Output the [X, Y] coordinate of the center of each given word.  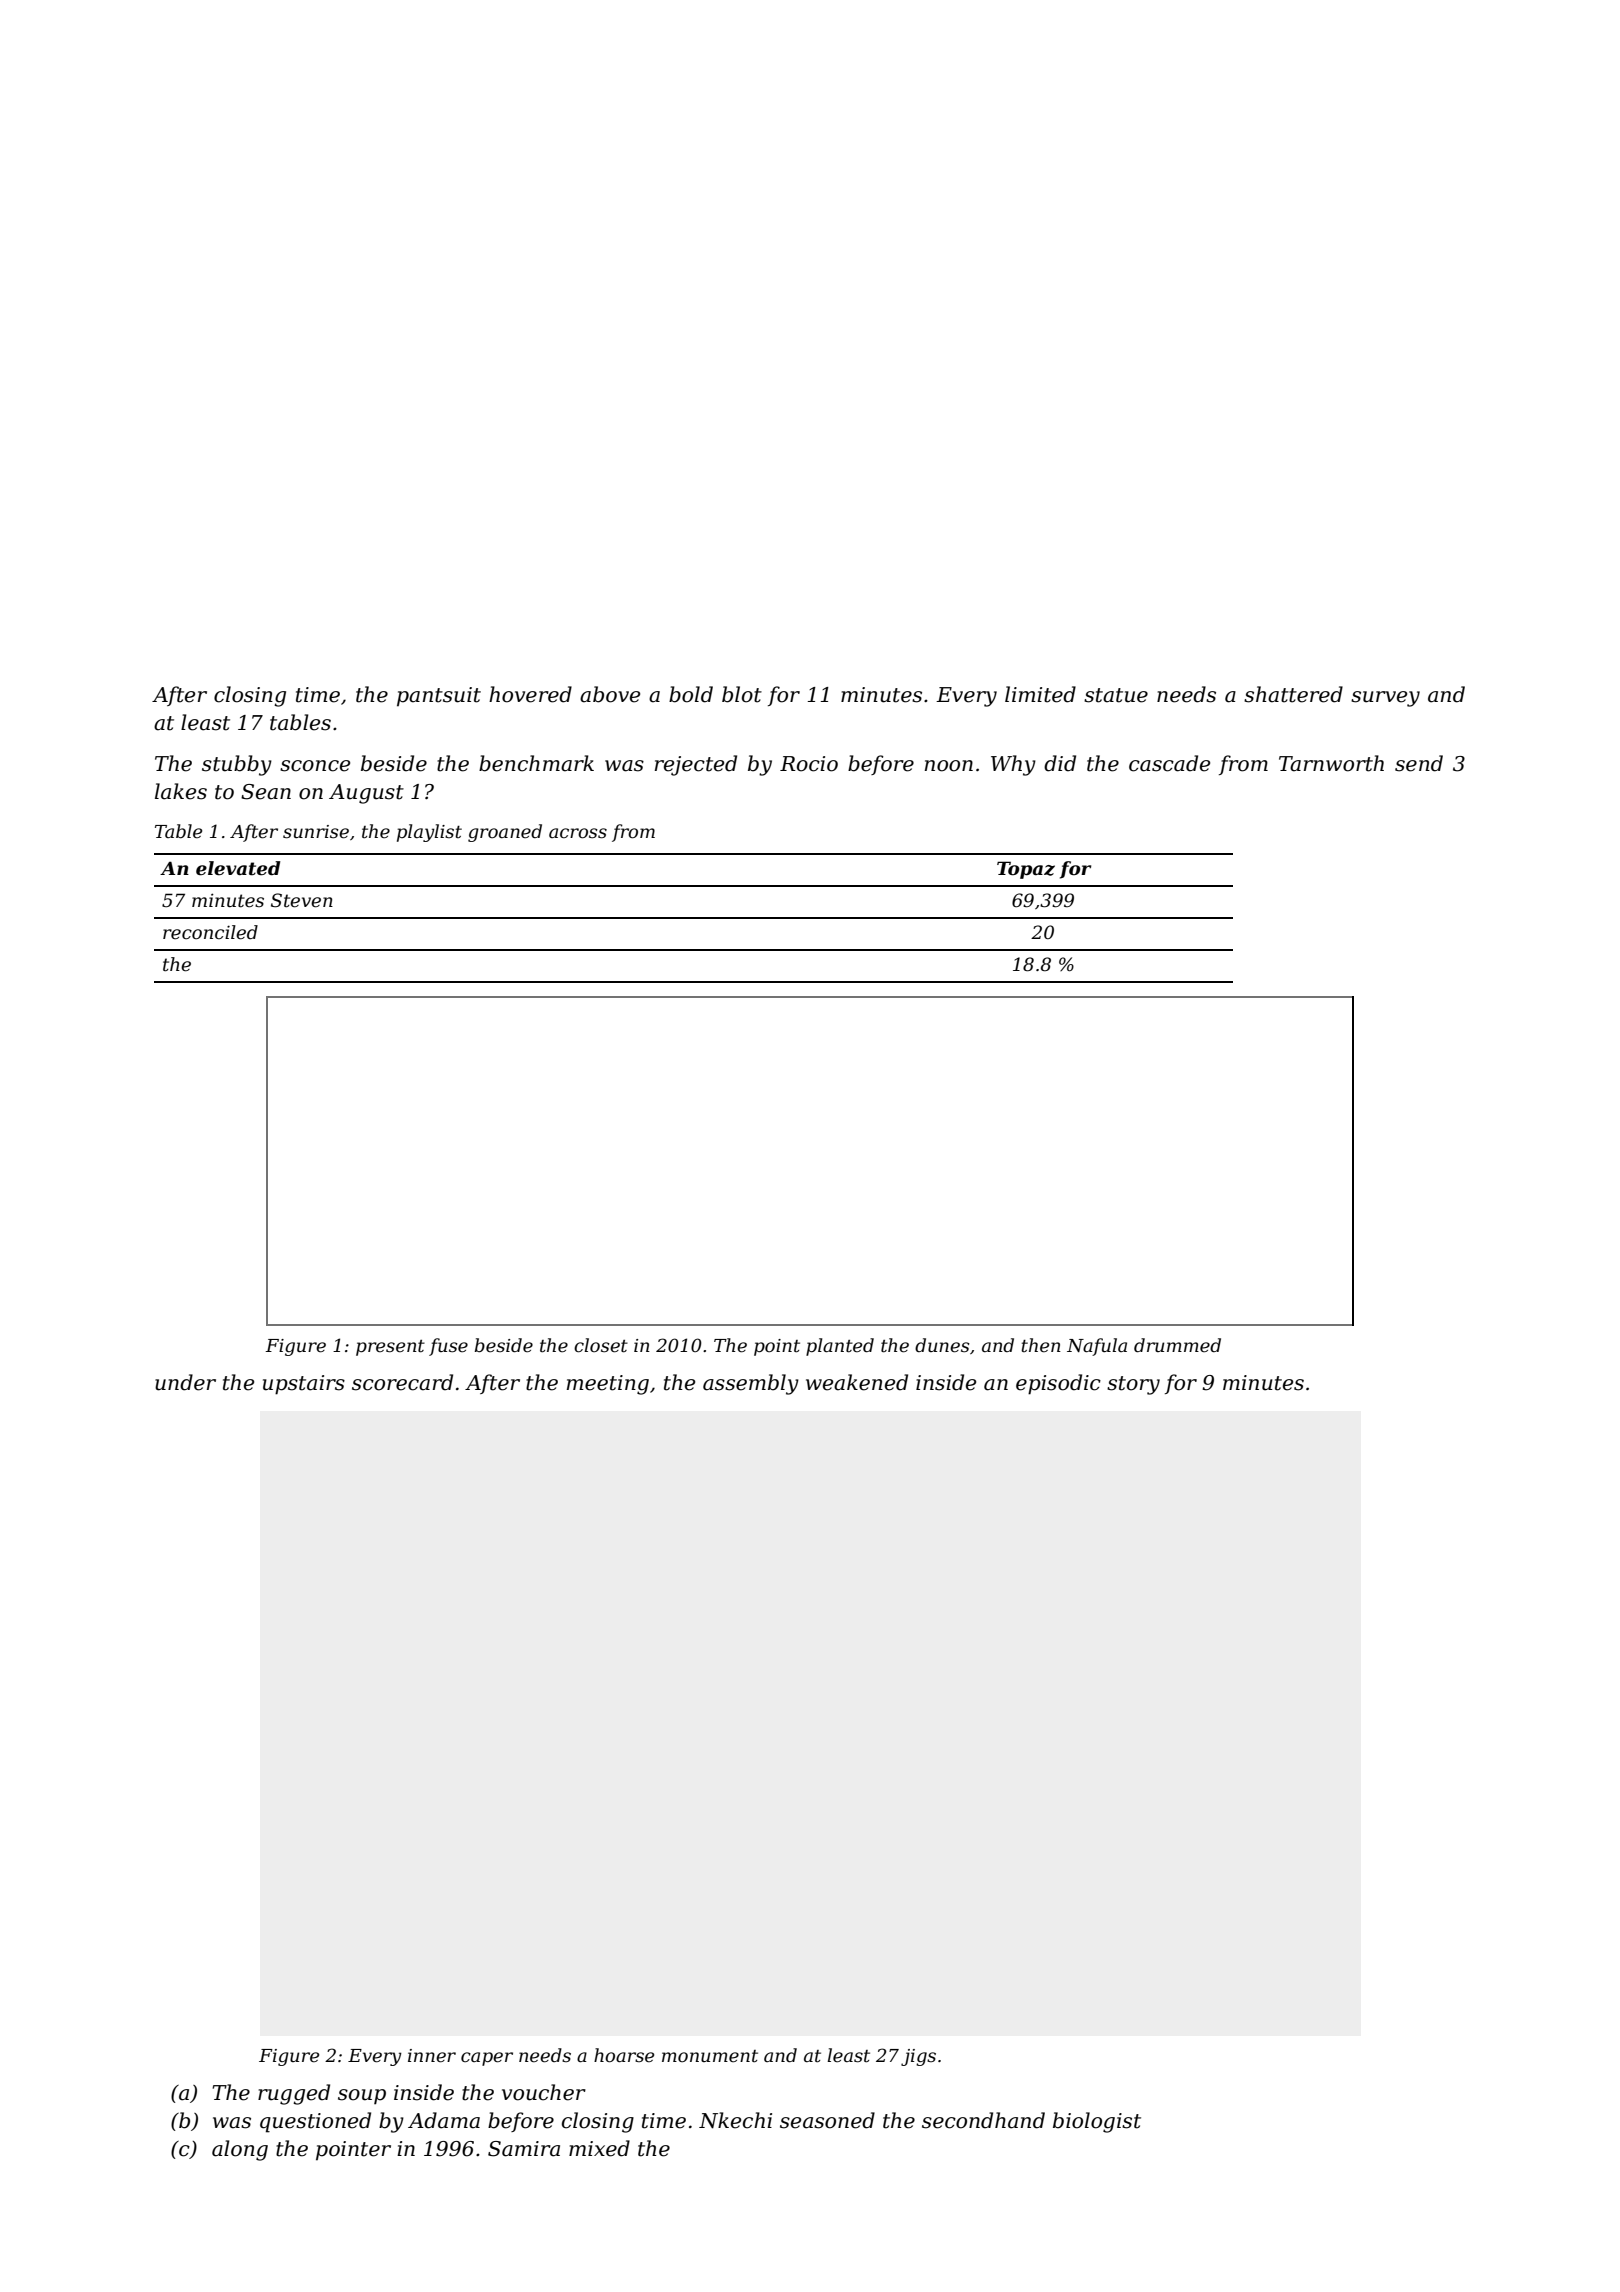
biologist [1097, 2122]
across [578, 833]
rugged [294, 2094]
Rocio [809, 764]
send [1419, 763]
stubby [237, 765]
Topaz [1026, 870]
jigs [918, 2057]
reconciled [210, 932]
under [185, 1382]
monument [710, 2056]
